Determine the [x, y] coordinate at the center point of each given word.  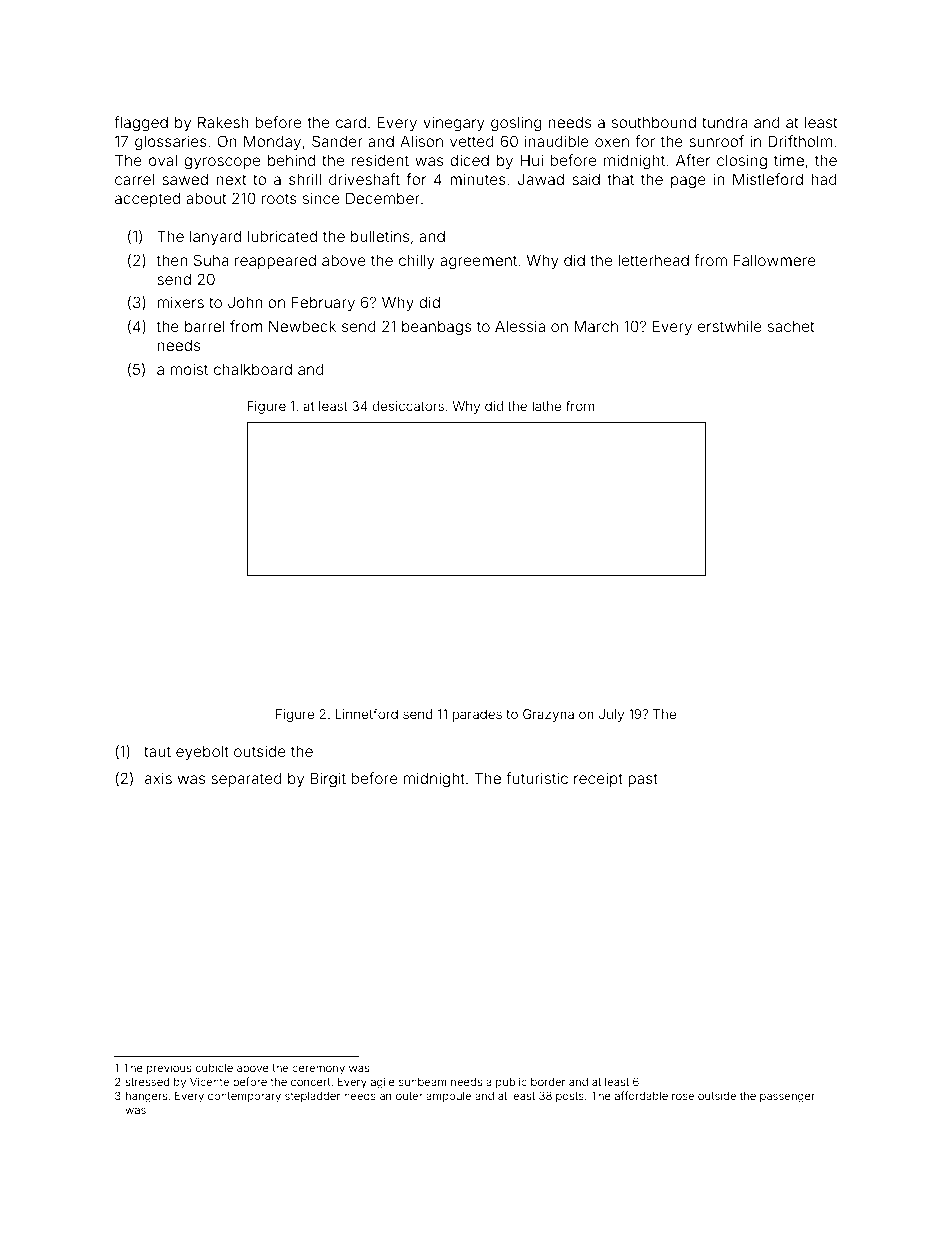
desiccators [408, 406]
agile [383, 1083]
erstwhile [730, 326]
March [596, 326]
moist [189, 369]
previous [169, 1068]
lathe [546, 406]
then [172, 260]
